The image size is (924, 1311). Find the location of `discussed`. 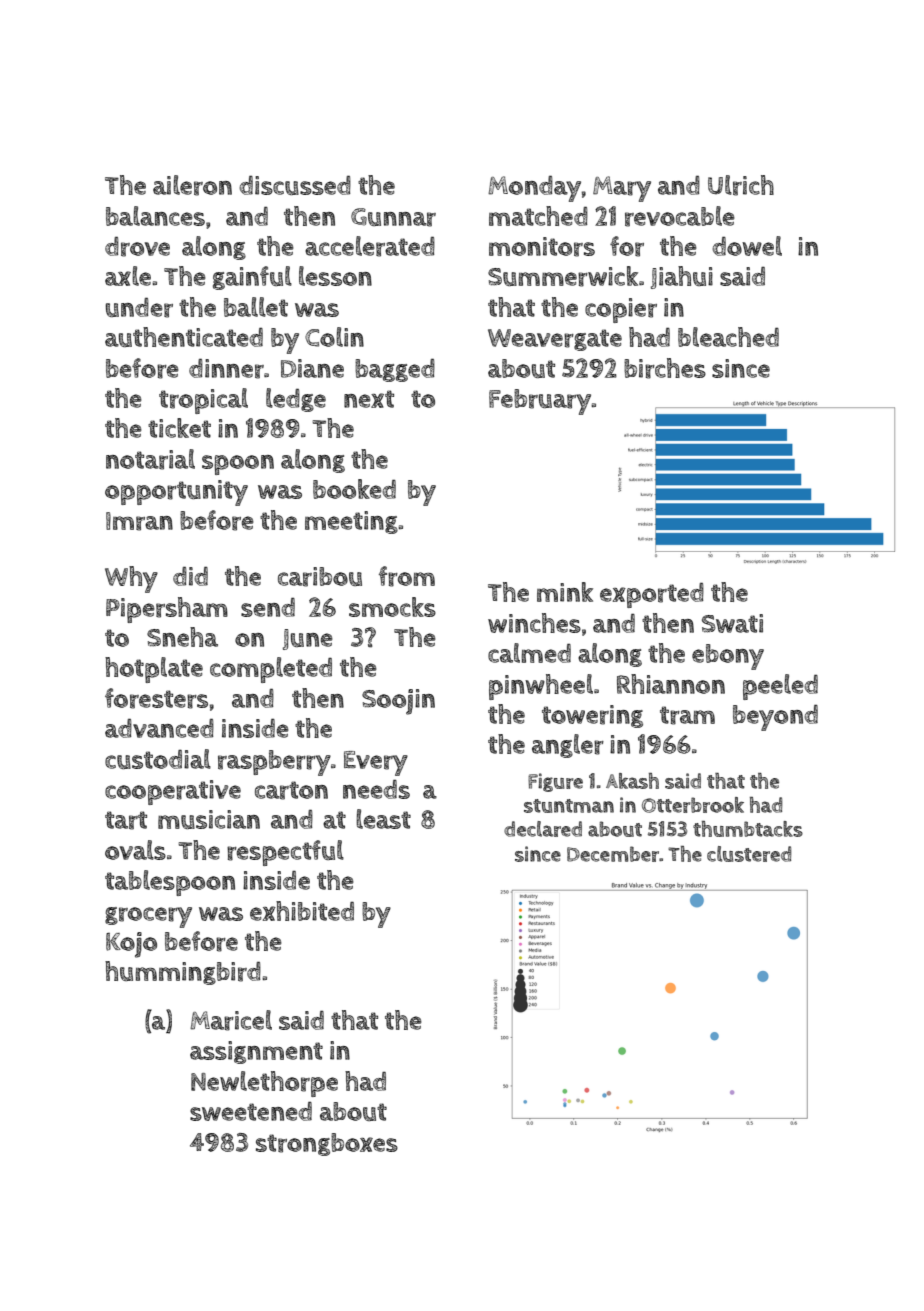

discussed is located at coordinates (295, 185).
